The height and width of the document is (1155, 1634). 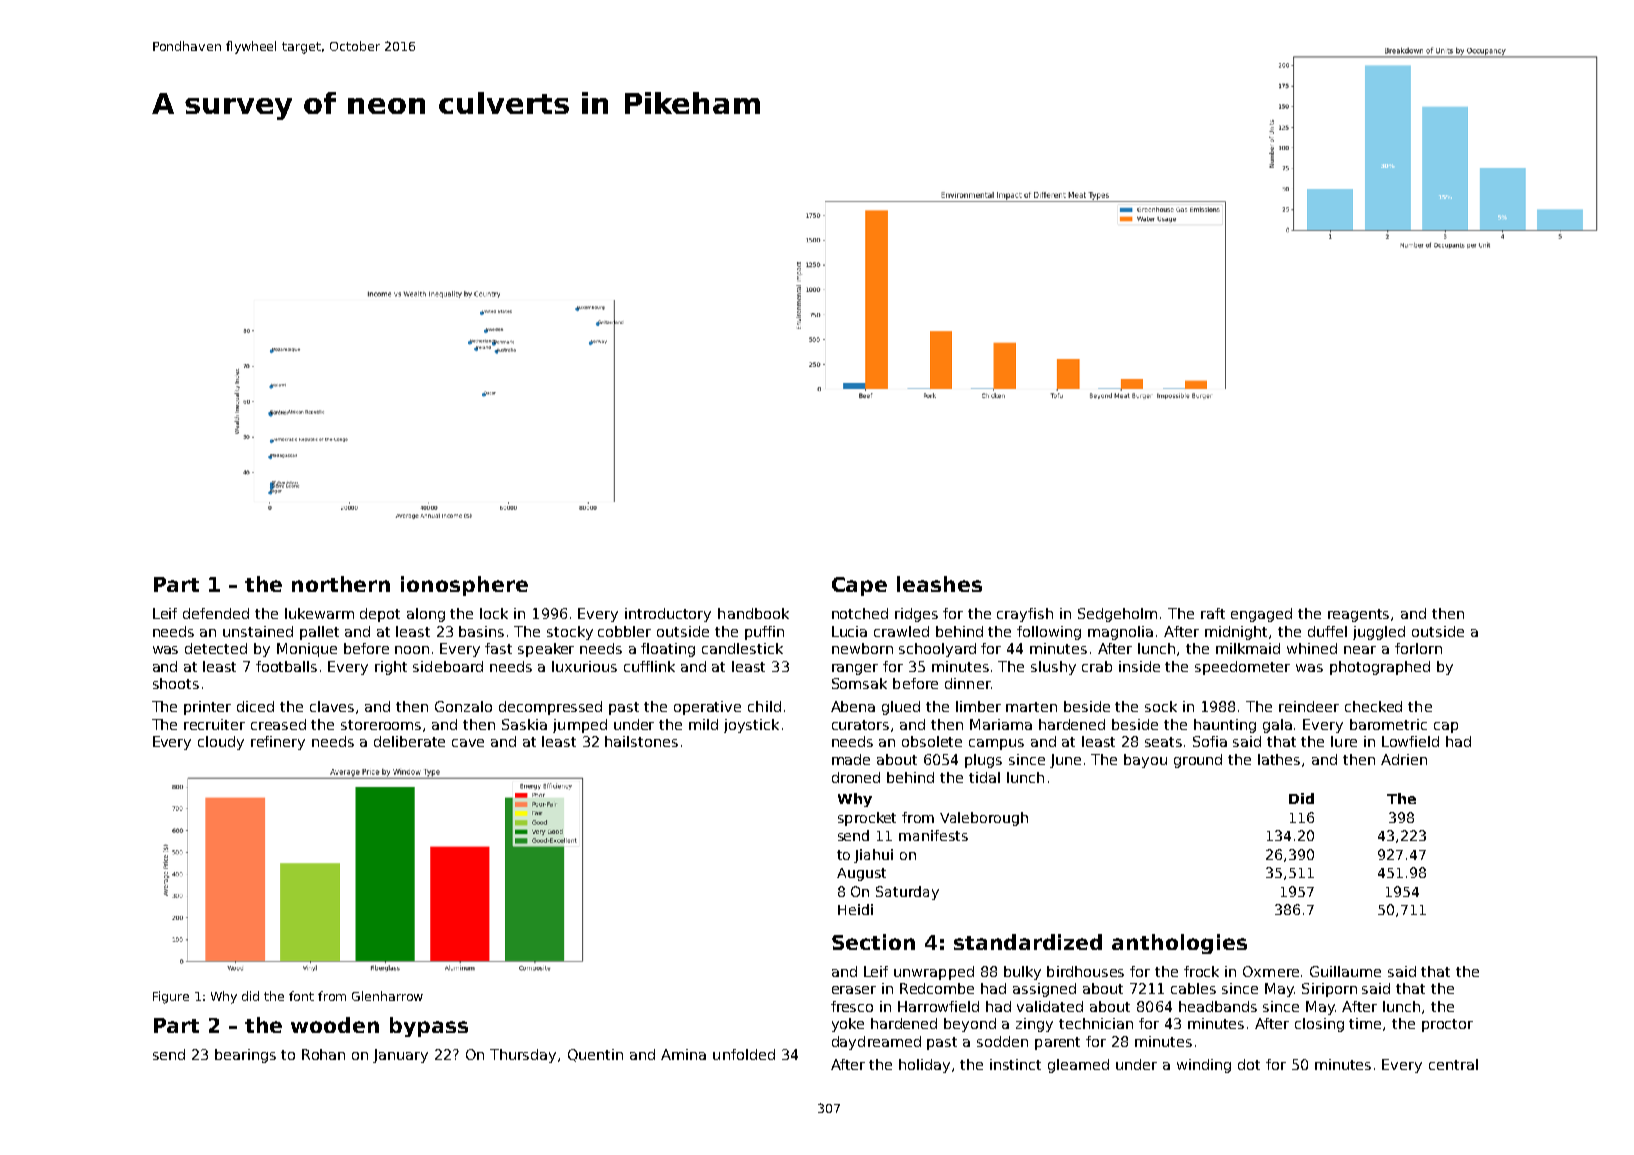 What do you see at coordinates (341, 584) in the document?
I see `northern` at bounding box center [341, 584].
